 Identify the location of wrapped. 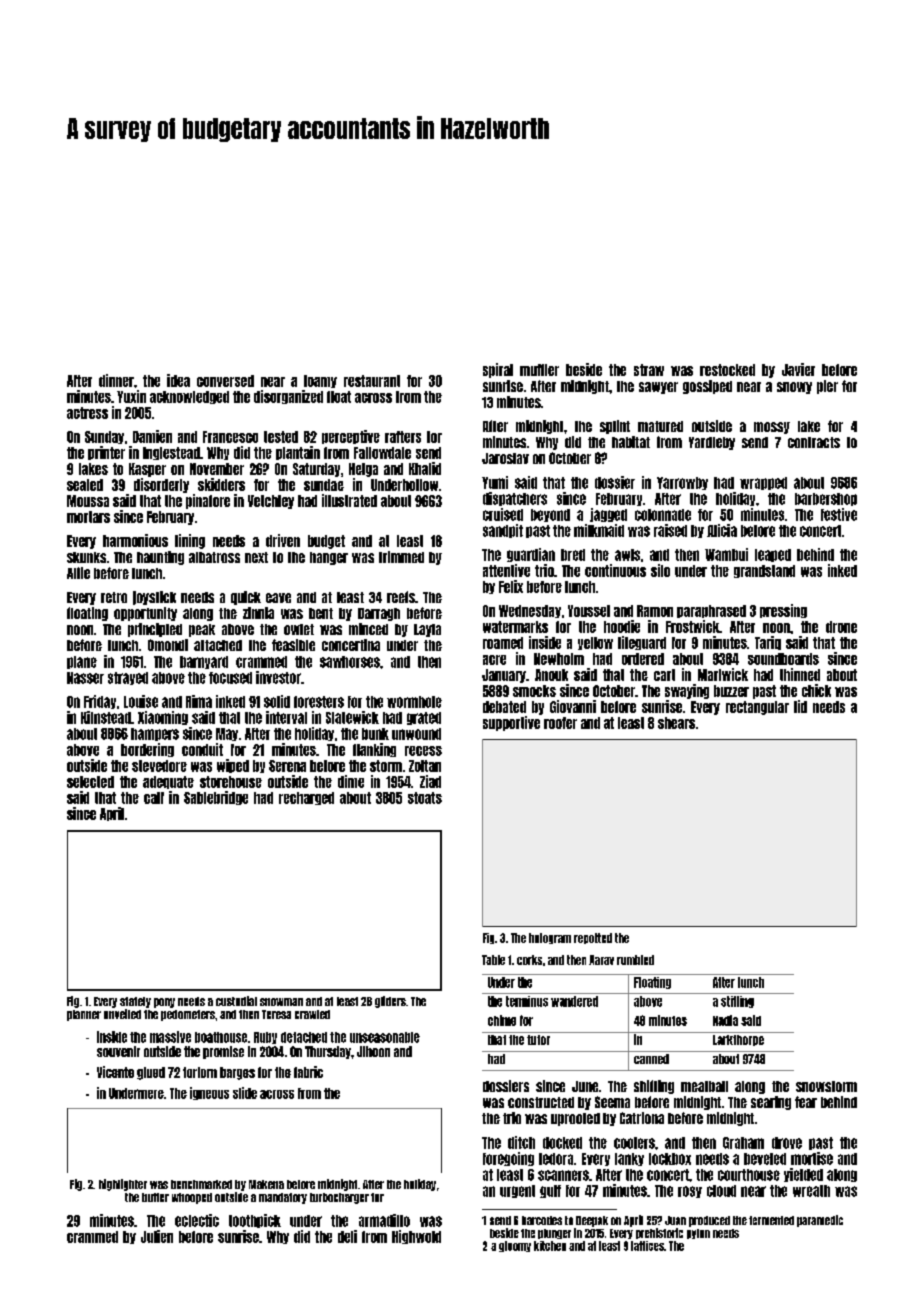
(763, 483).
